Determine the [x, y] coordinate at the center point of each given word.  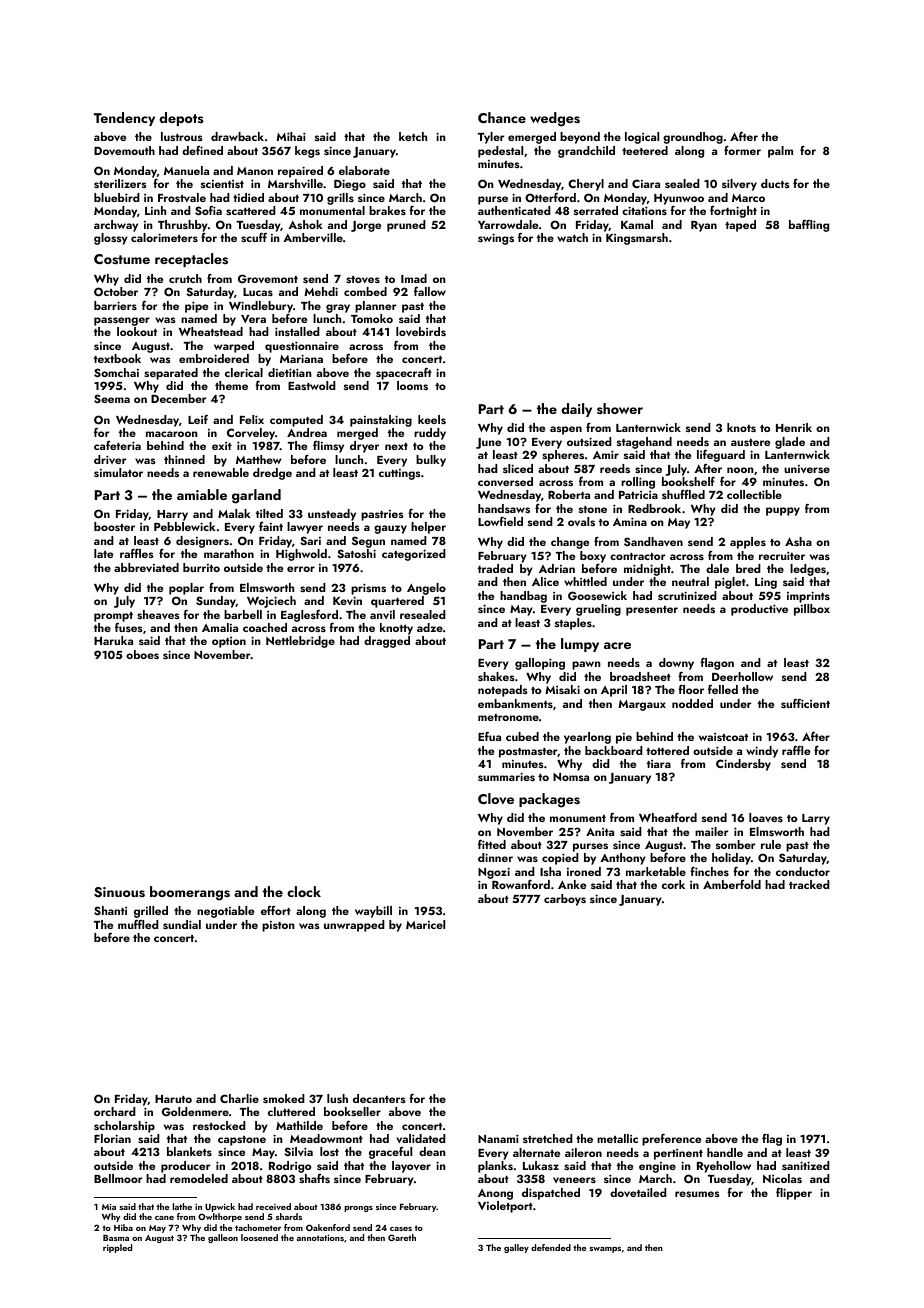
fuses [129, 627]
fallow [430, 291]
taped [740, 226]
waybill [373, 912]
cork [673, 884]
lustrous [182, 136]
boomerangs [190, 893]
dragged [387, 642]
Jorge [366, 226]
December [178, 398]
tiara [659, 764]
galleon [223, 1238]
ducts [775, 183]
